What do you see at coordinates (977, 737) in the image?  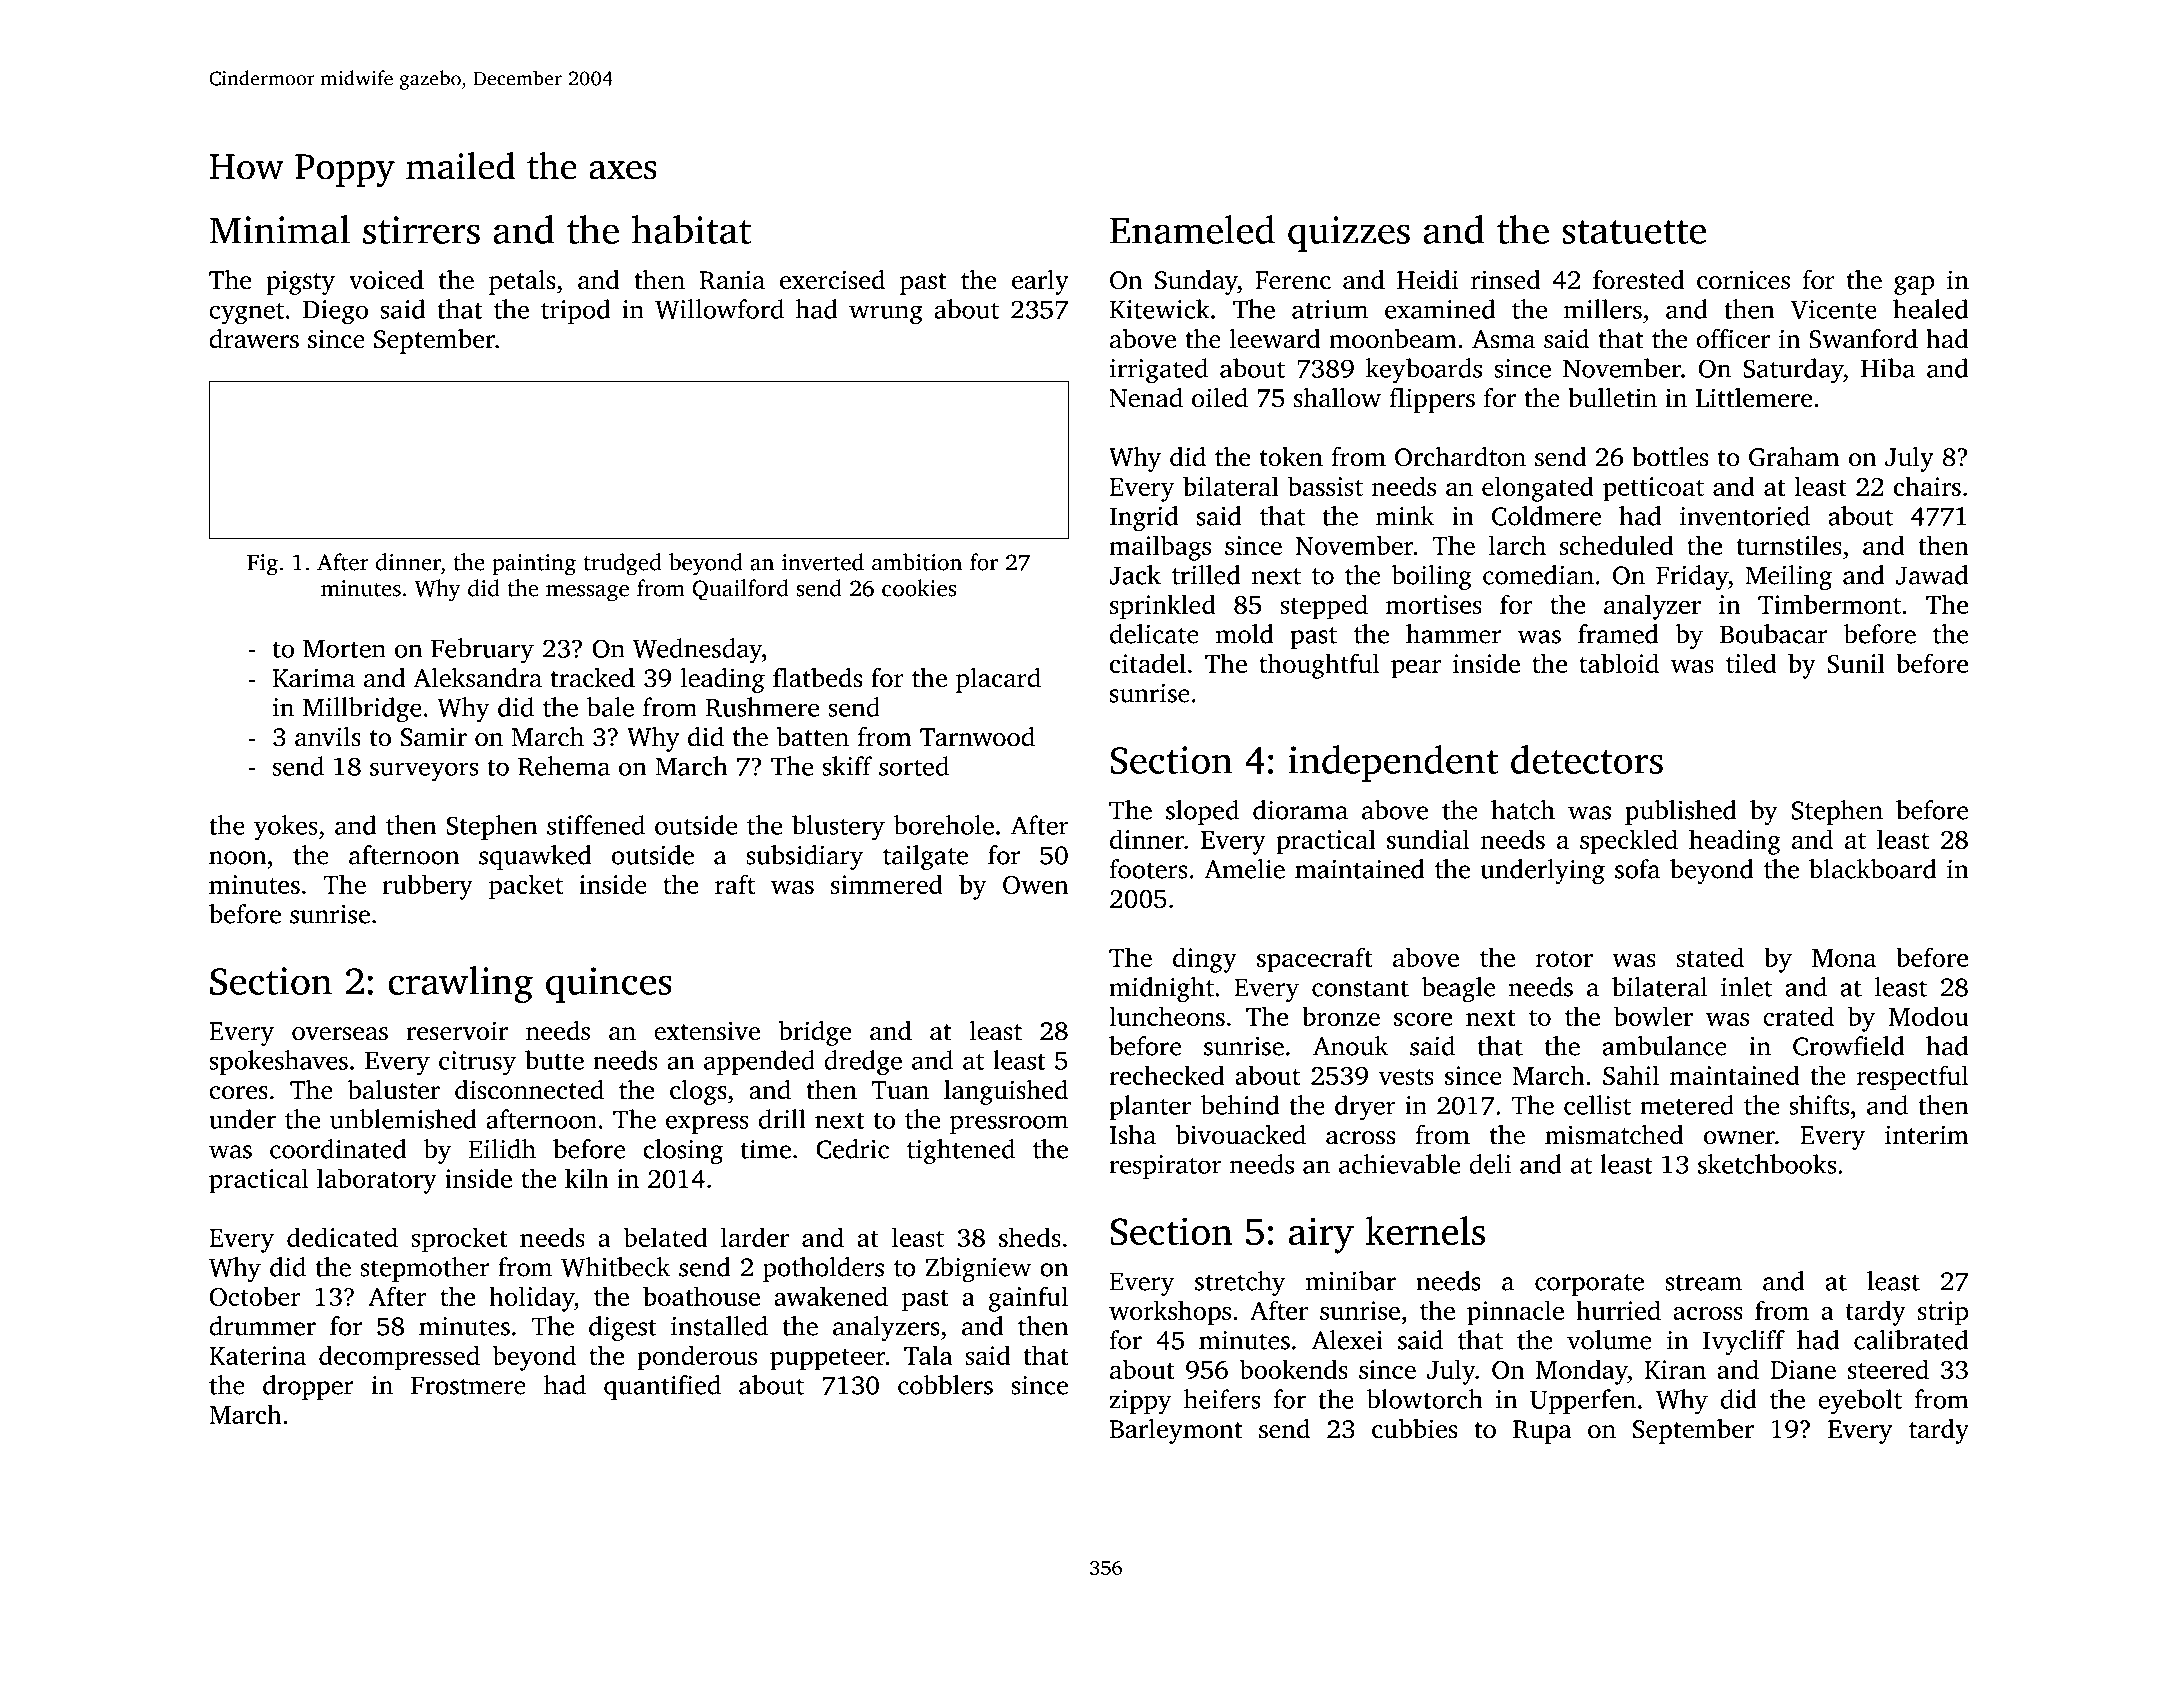 I see `Tarnwood` at bounding box center [977, 737].
